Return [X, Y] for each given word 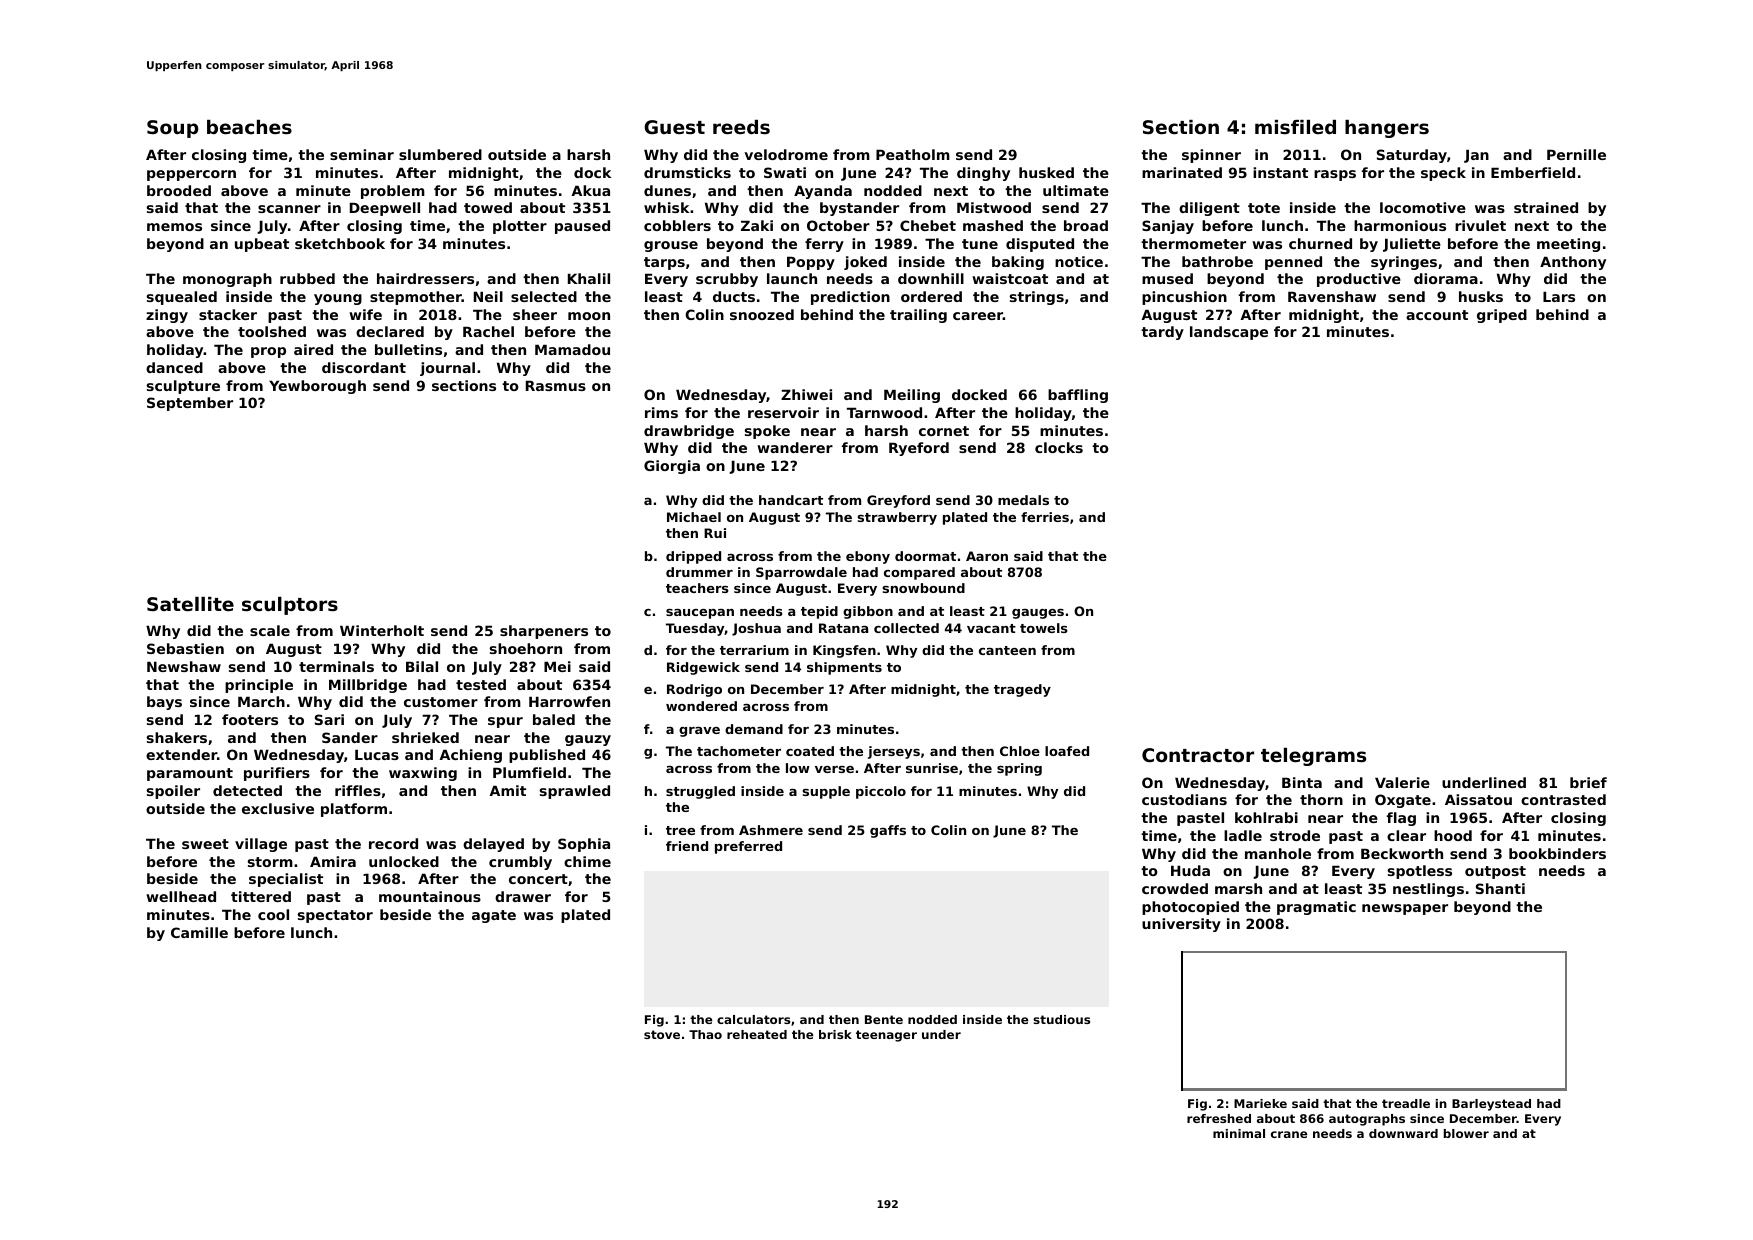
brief [1588, 782]
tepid [819, 612]
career [978, 316]
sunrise [932, 768]
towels [1044, 628]
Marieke [1260, 1103]
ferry [824, 245]
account [1437, 315]
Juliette [1412, 245]
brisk [835, 1034]
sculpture [183, 387]
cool [273, 914]
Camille [199, 932]
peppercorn [191, 175]
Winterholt [382, 630]
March [261, 701]
